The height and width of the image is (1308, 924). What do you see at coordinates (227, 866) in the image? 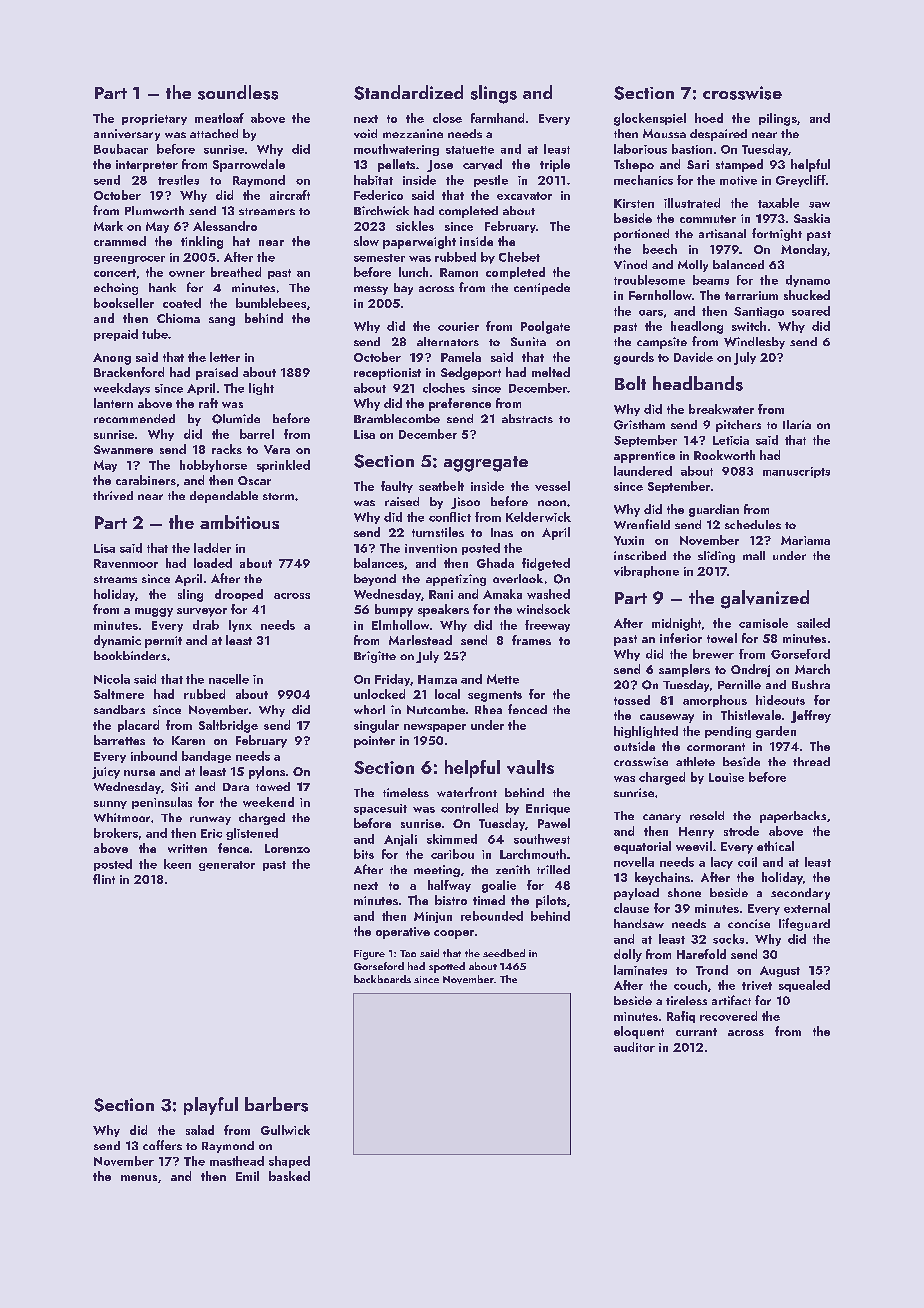
I see `generator` at bounding box center [227, 866].
